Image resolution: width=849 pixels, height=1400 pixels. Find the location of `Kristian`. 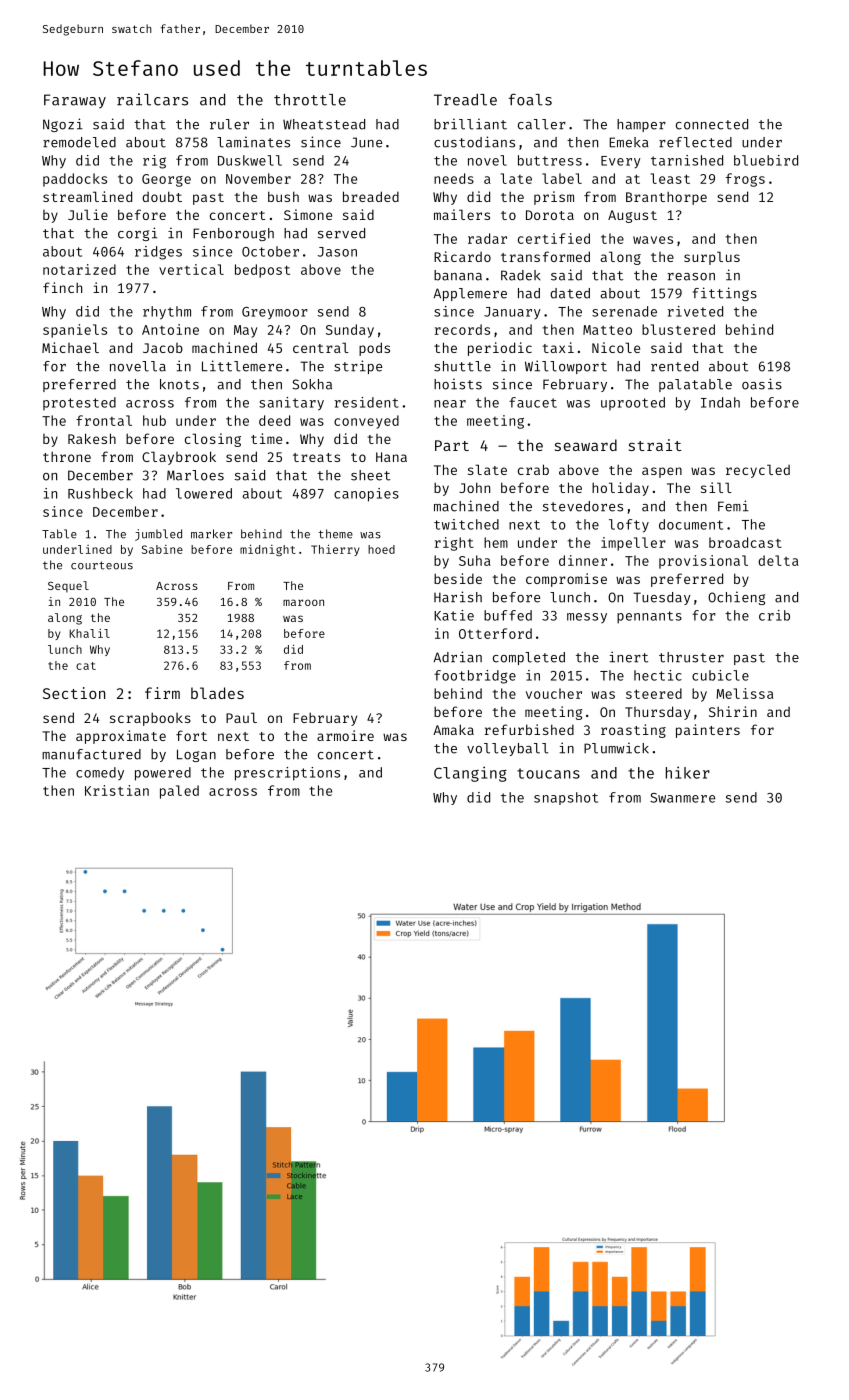

Kristian is located at coordinates (117, 790).
